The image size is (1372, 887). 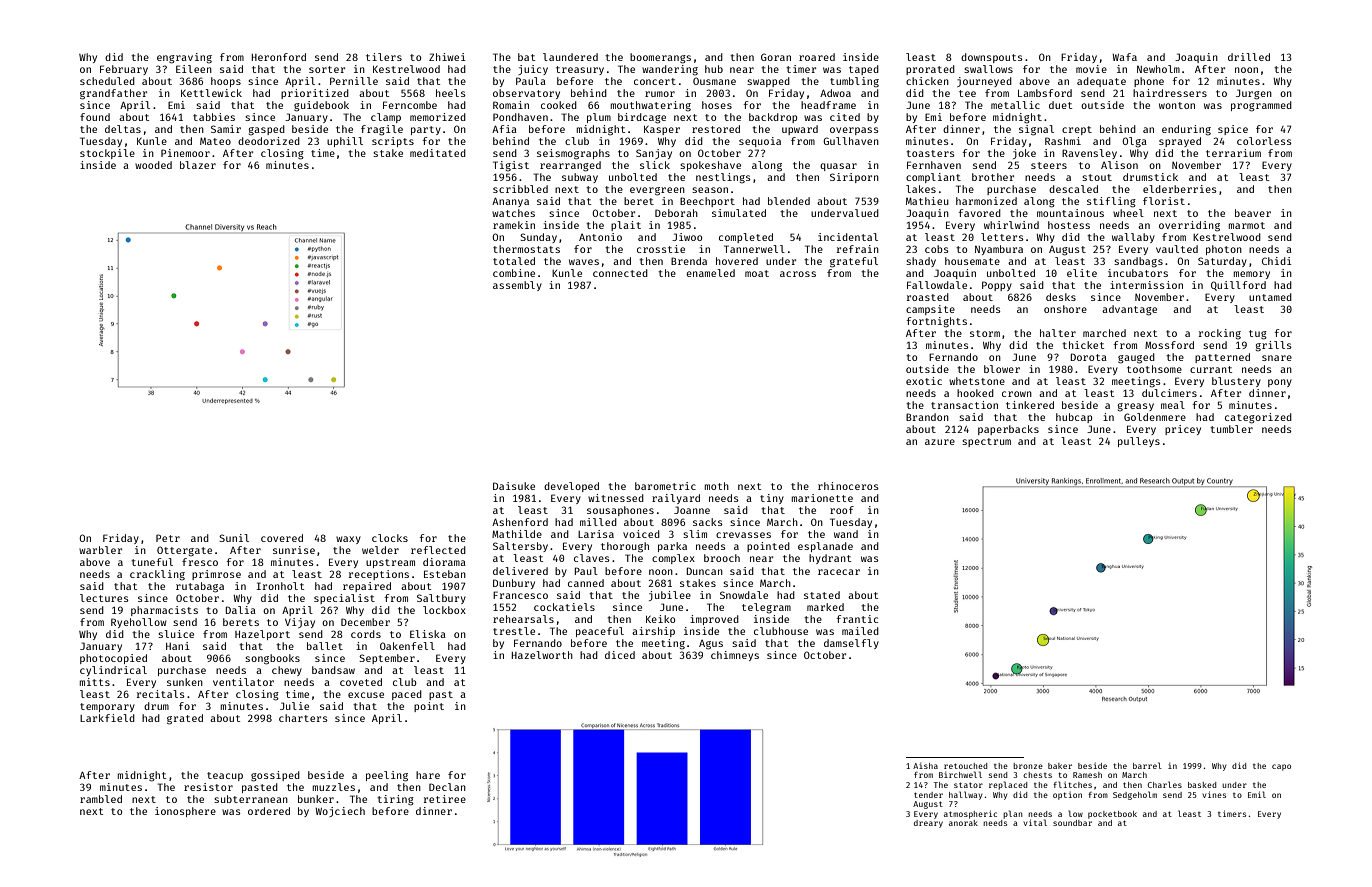 What do you see at coordinates (517, 286) in the screenshot?
I see `assembly` at bounding box center [517, 286].
